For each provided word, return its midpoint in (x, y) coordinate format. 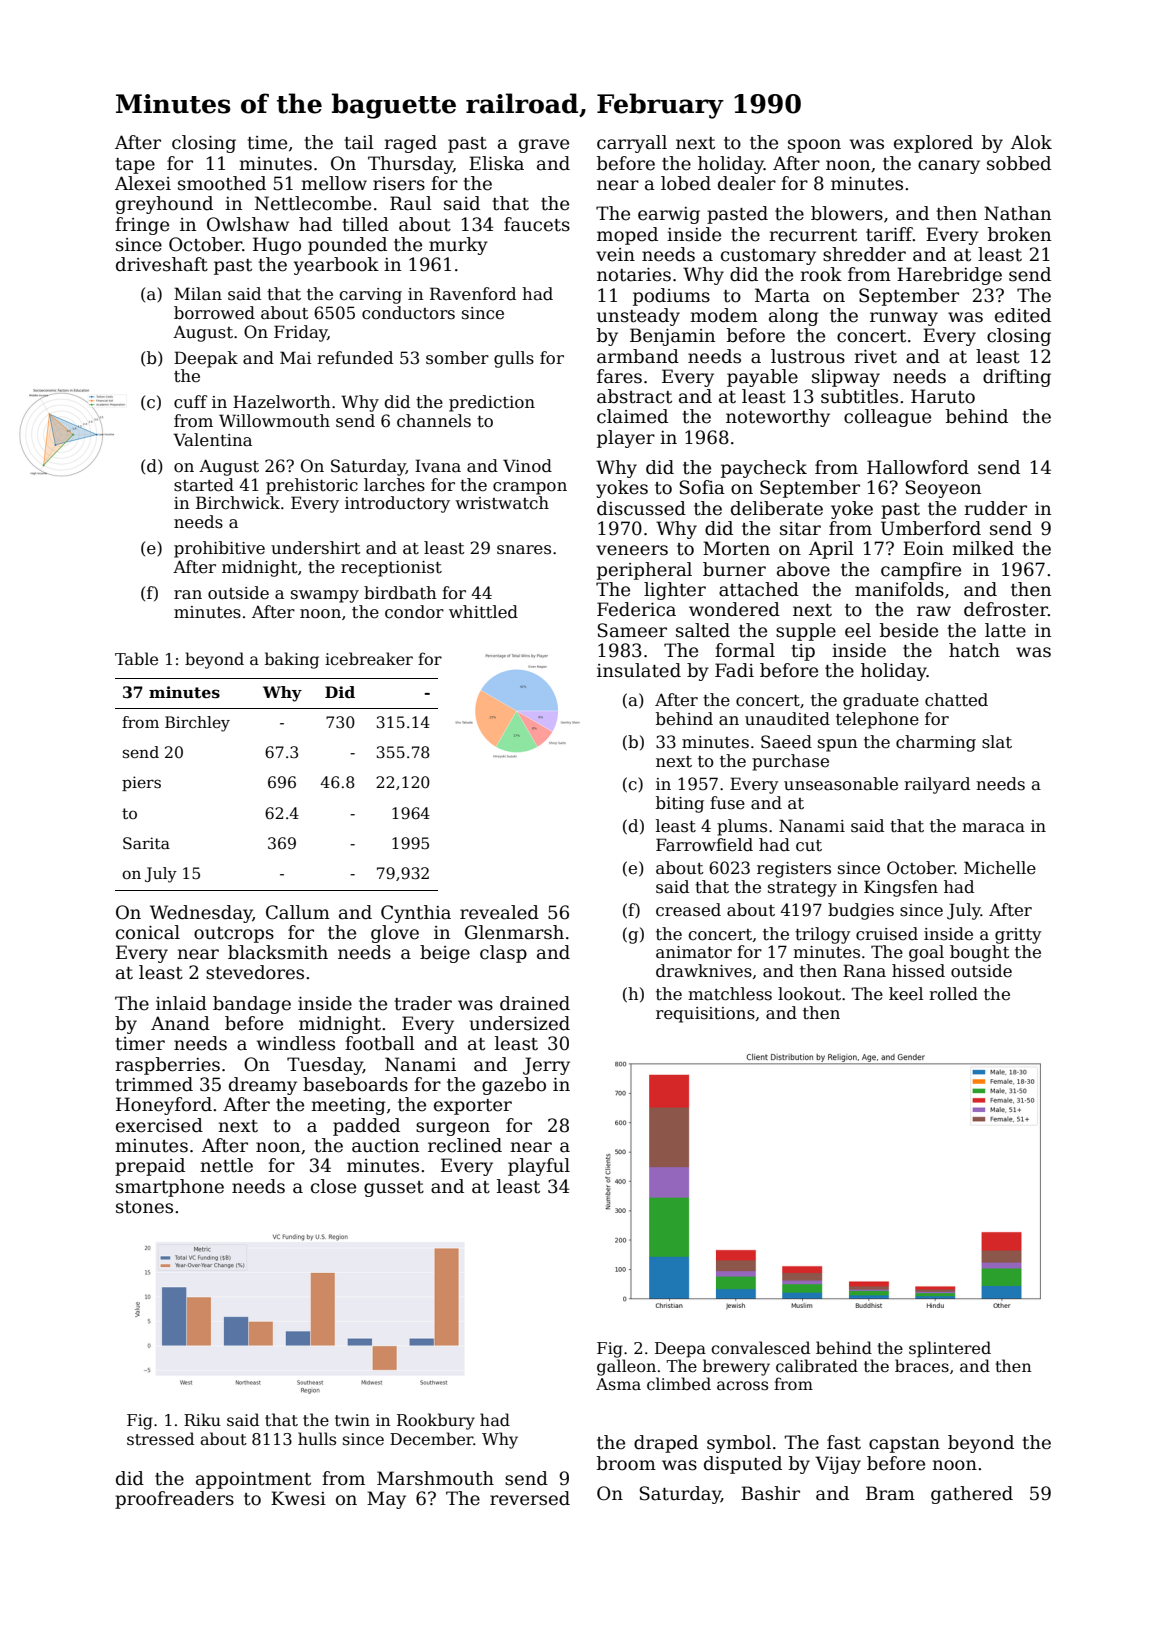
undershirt (316, 548)
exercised (159, 1125)
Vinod (527, 466)
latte (1005, 630)
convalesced (760, 1348)
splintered (950, 1349)
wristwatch (502, 503)
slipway (846, 378)
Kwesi (298, 1498)
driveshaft (162, 264)
